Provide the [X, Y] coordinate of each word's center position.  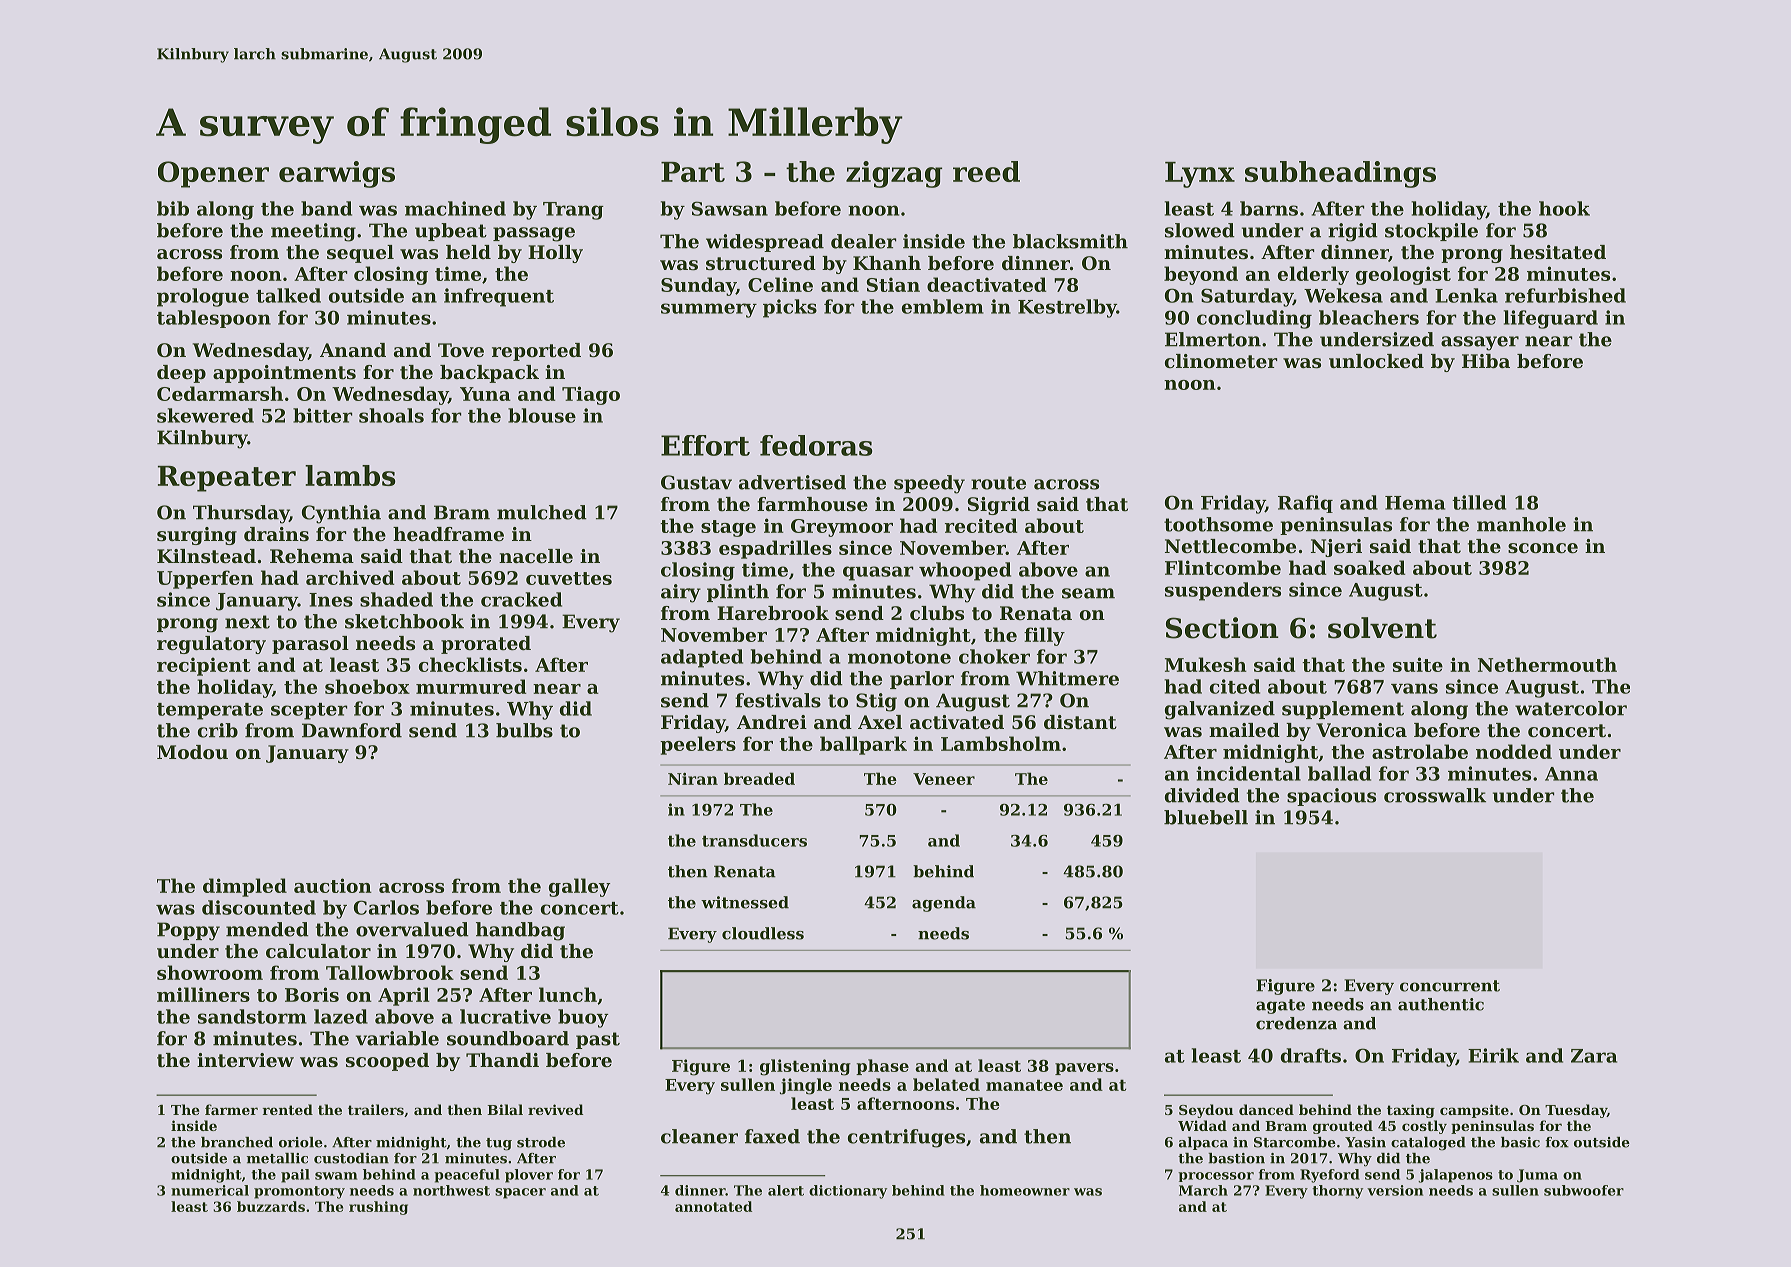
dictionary [848, 1192]
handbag [520, 931]
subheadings [1340, 174]
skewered [205, 415]
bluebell [1206, 817]
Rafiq [1305, 504]
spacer [520, 1193]
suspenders [1223, 591]
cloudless [763, 933]
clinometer [1221, 361]
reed [986, 171]
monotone [899, 657]
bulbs [524, 730]
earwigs [337, 174]
